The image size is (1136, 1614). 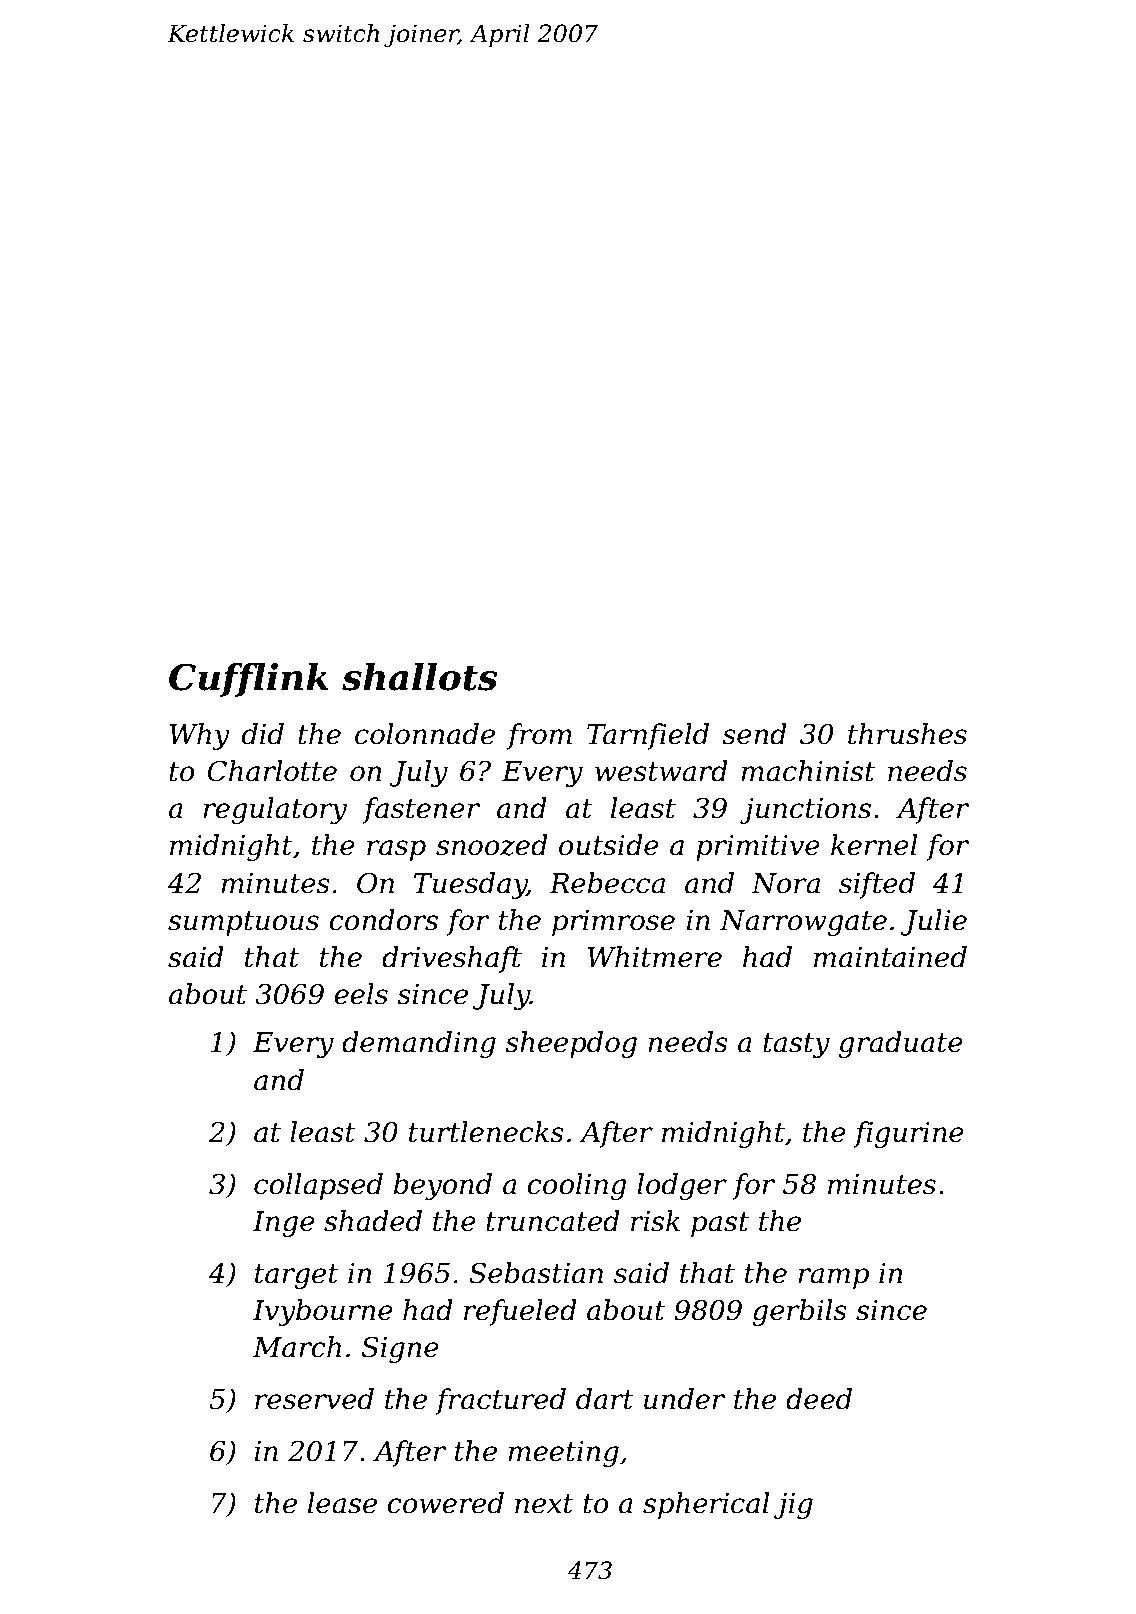 I want to click on Inge, so click(x=284, y=1224).
